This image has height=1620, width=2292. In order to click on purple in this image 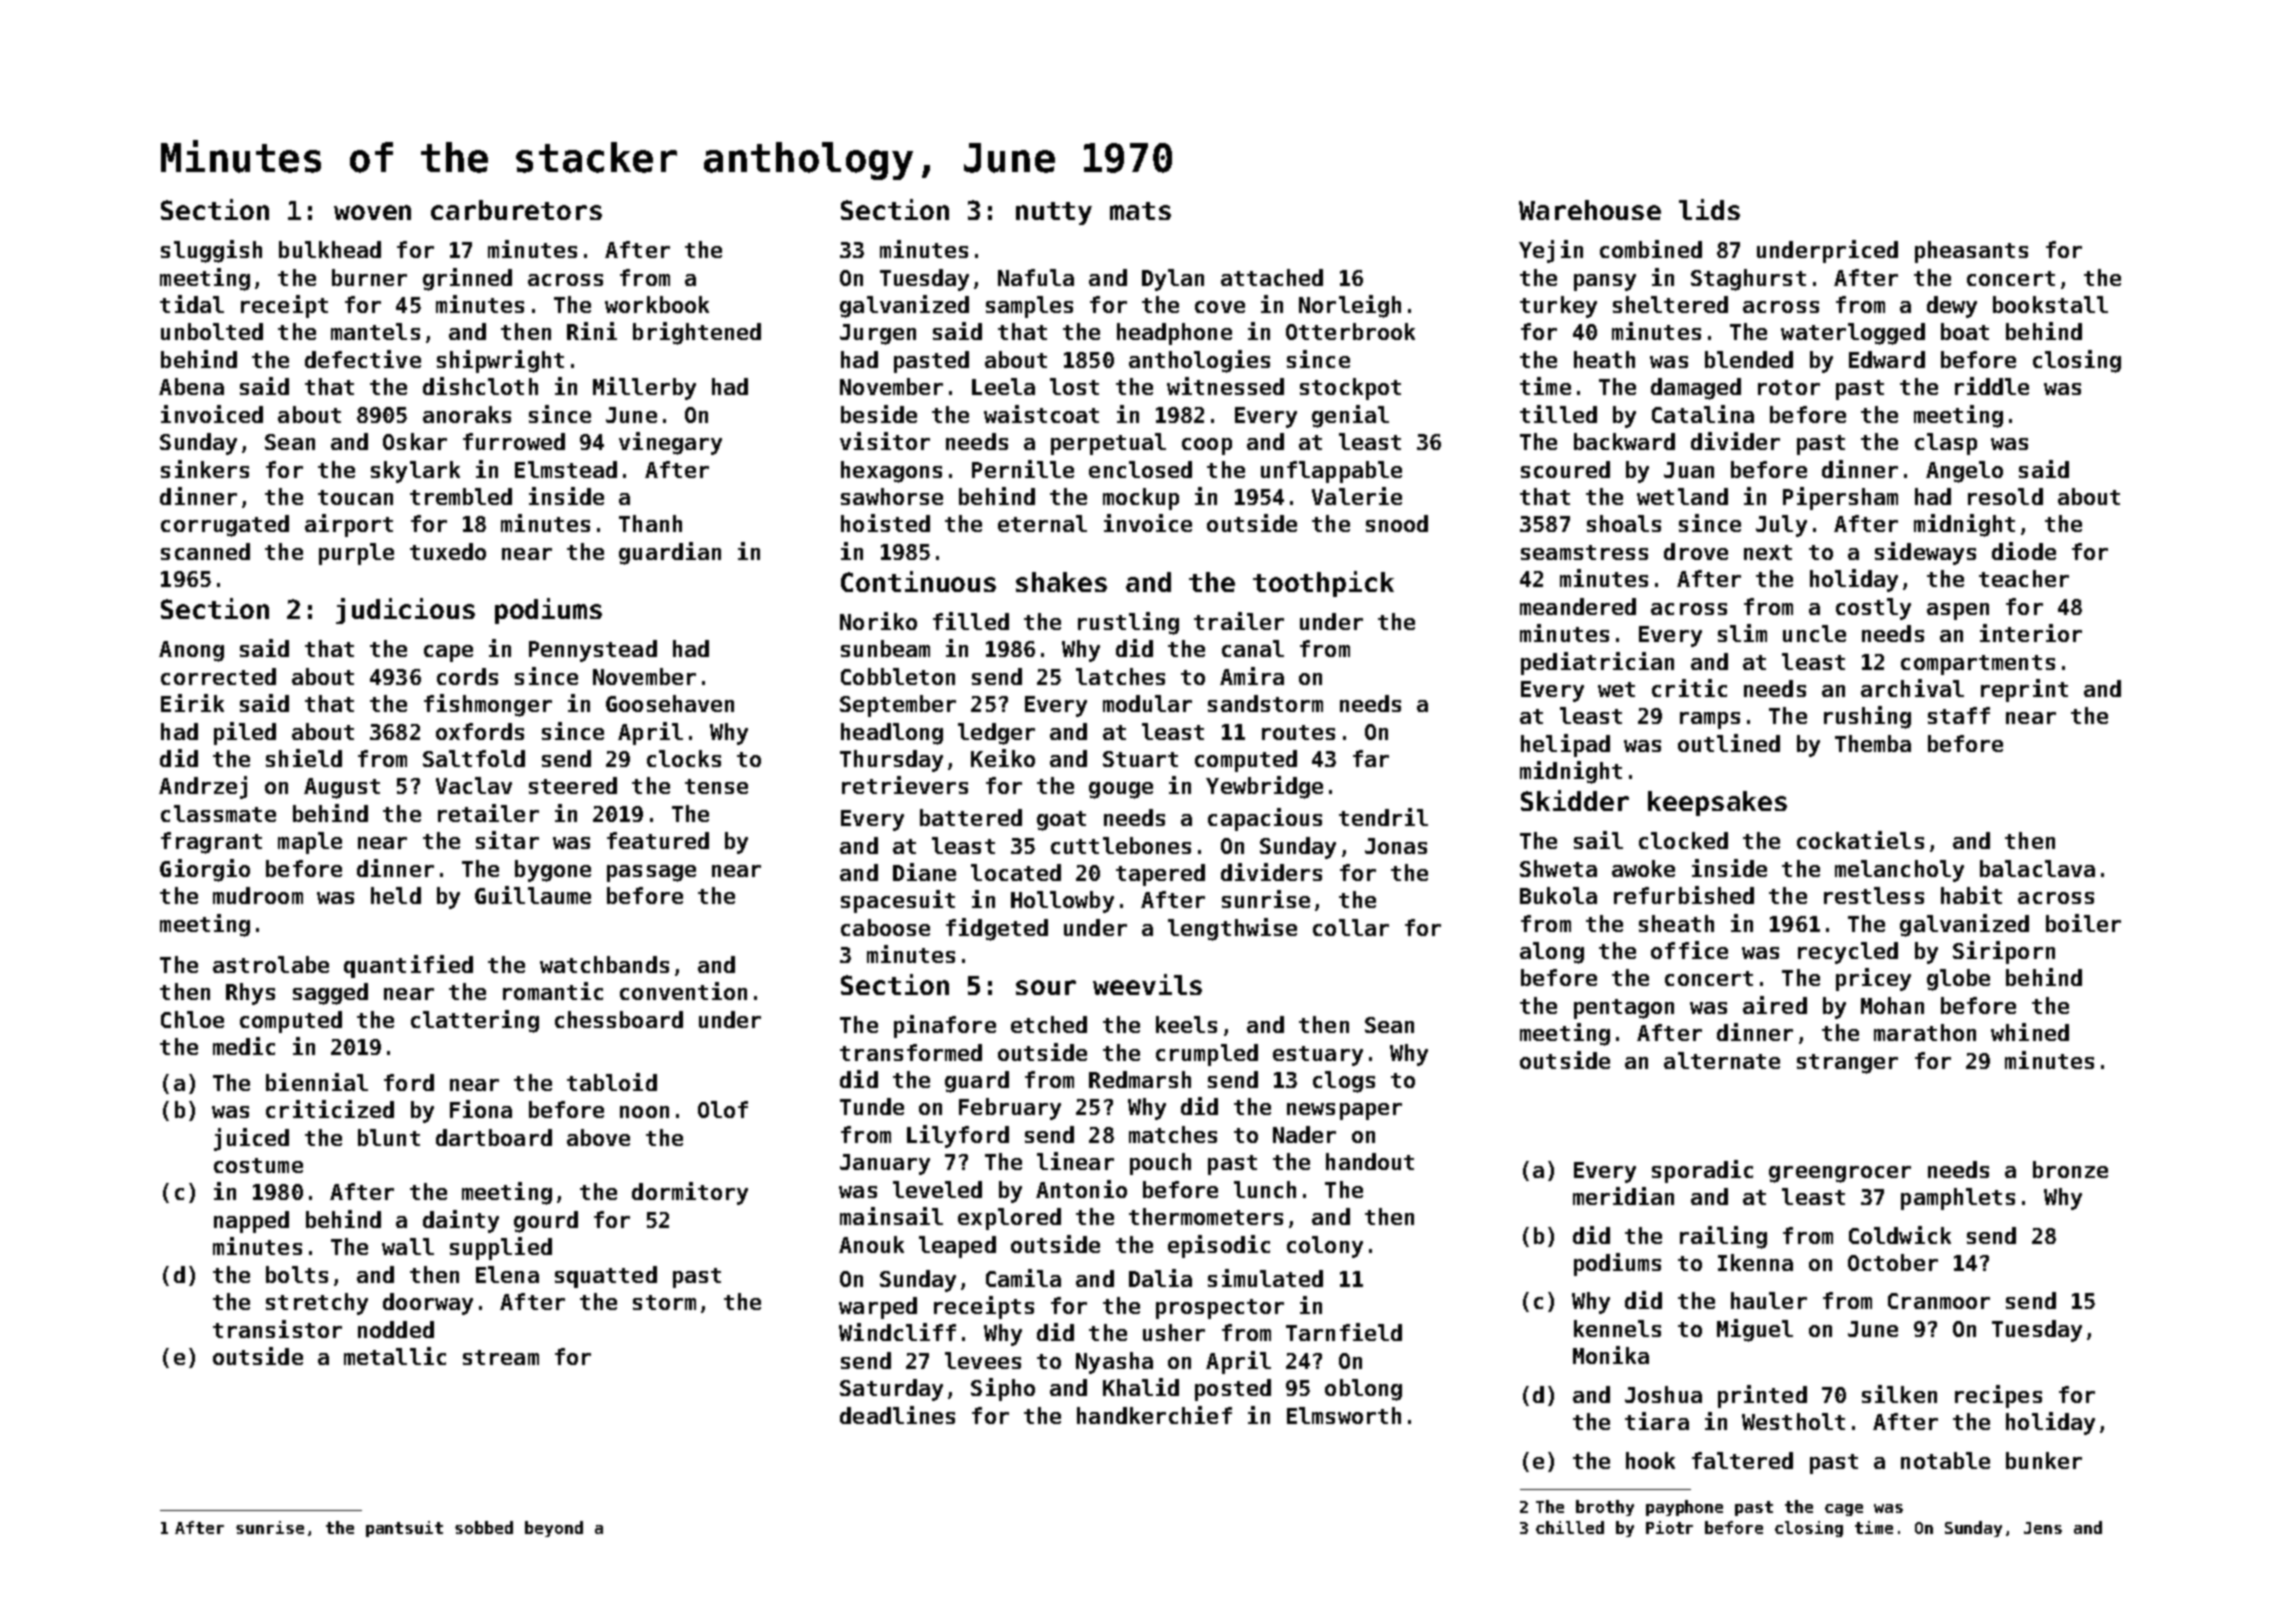, I will do `click(356, 554)`.
